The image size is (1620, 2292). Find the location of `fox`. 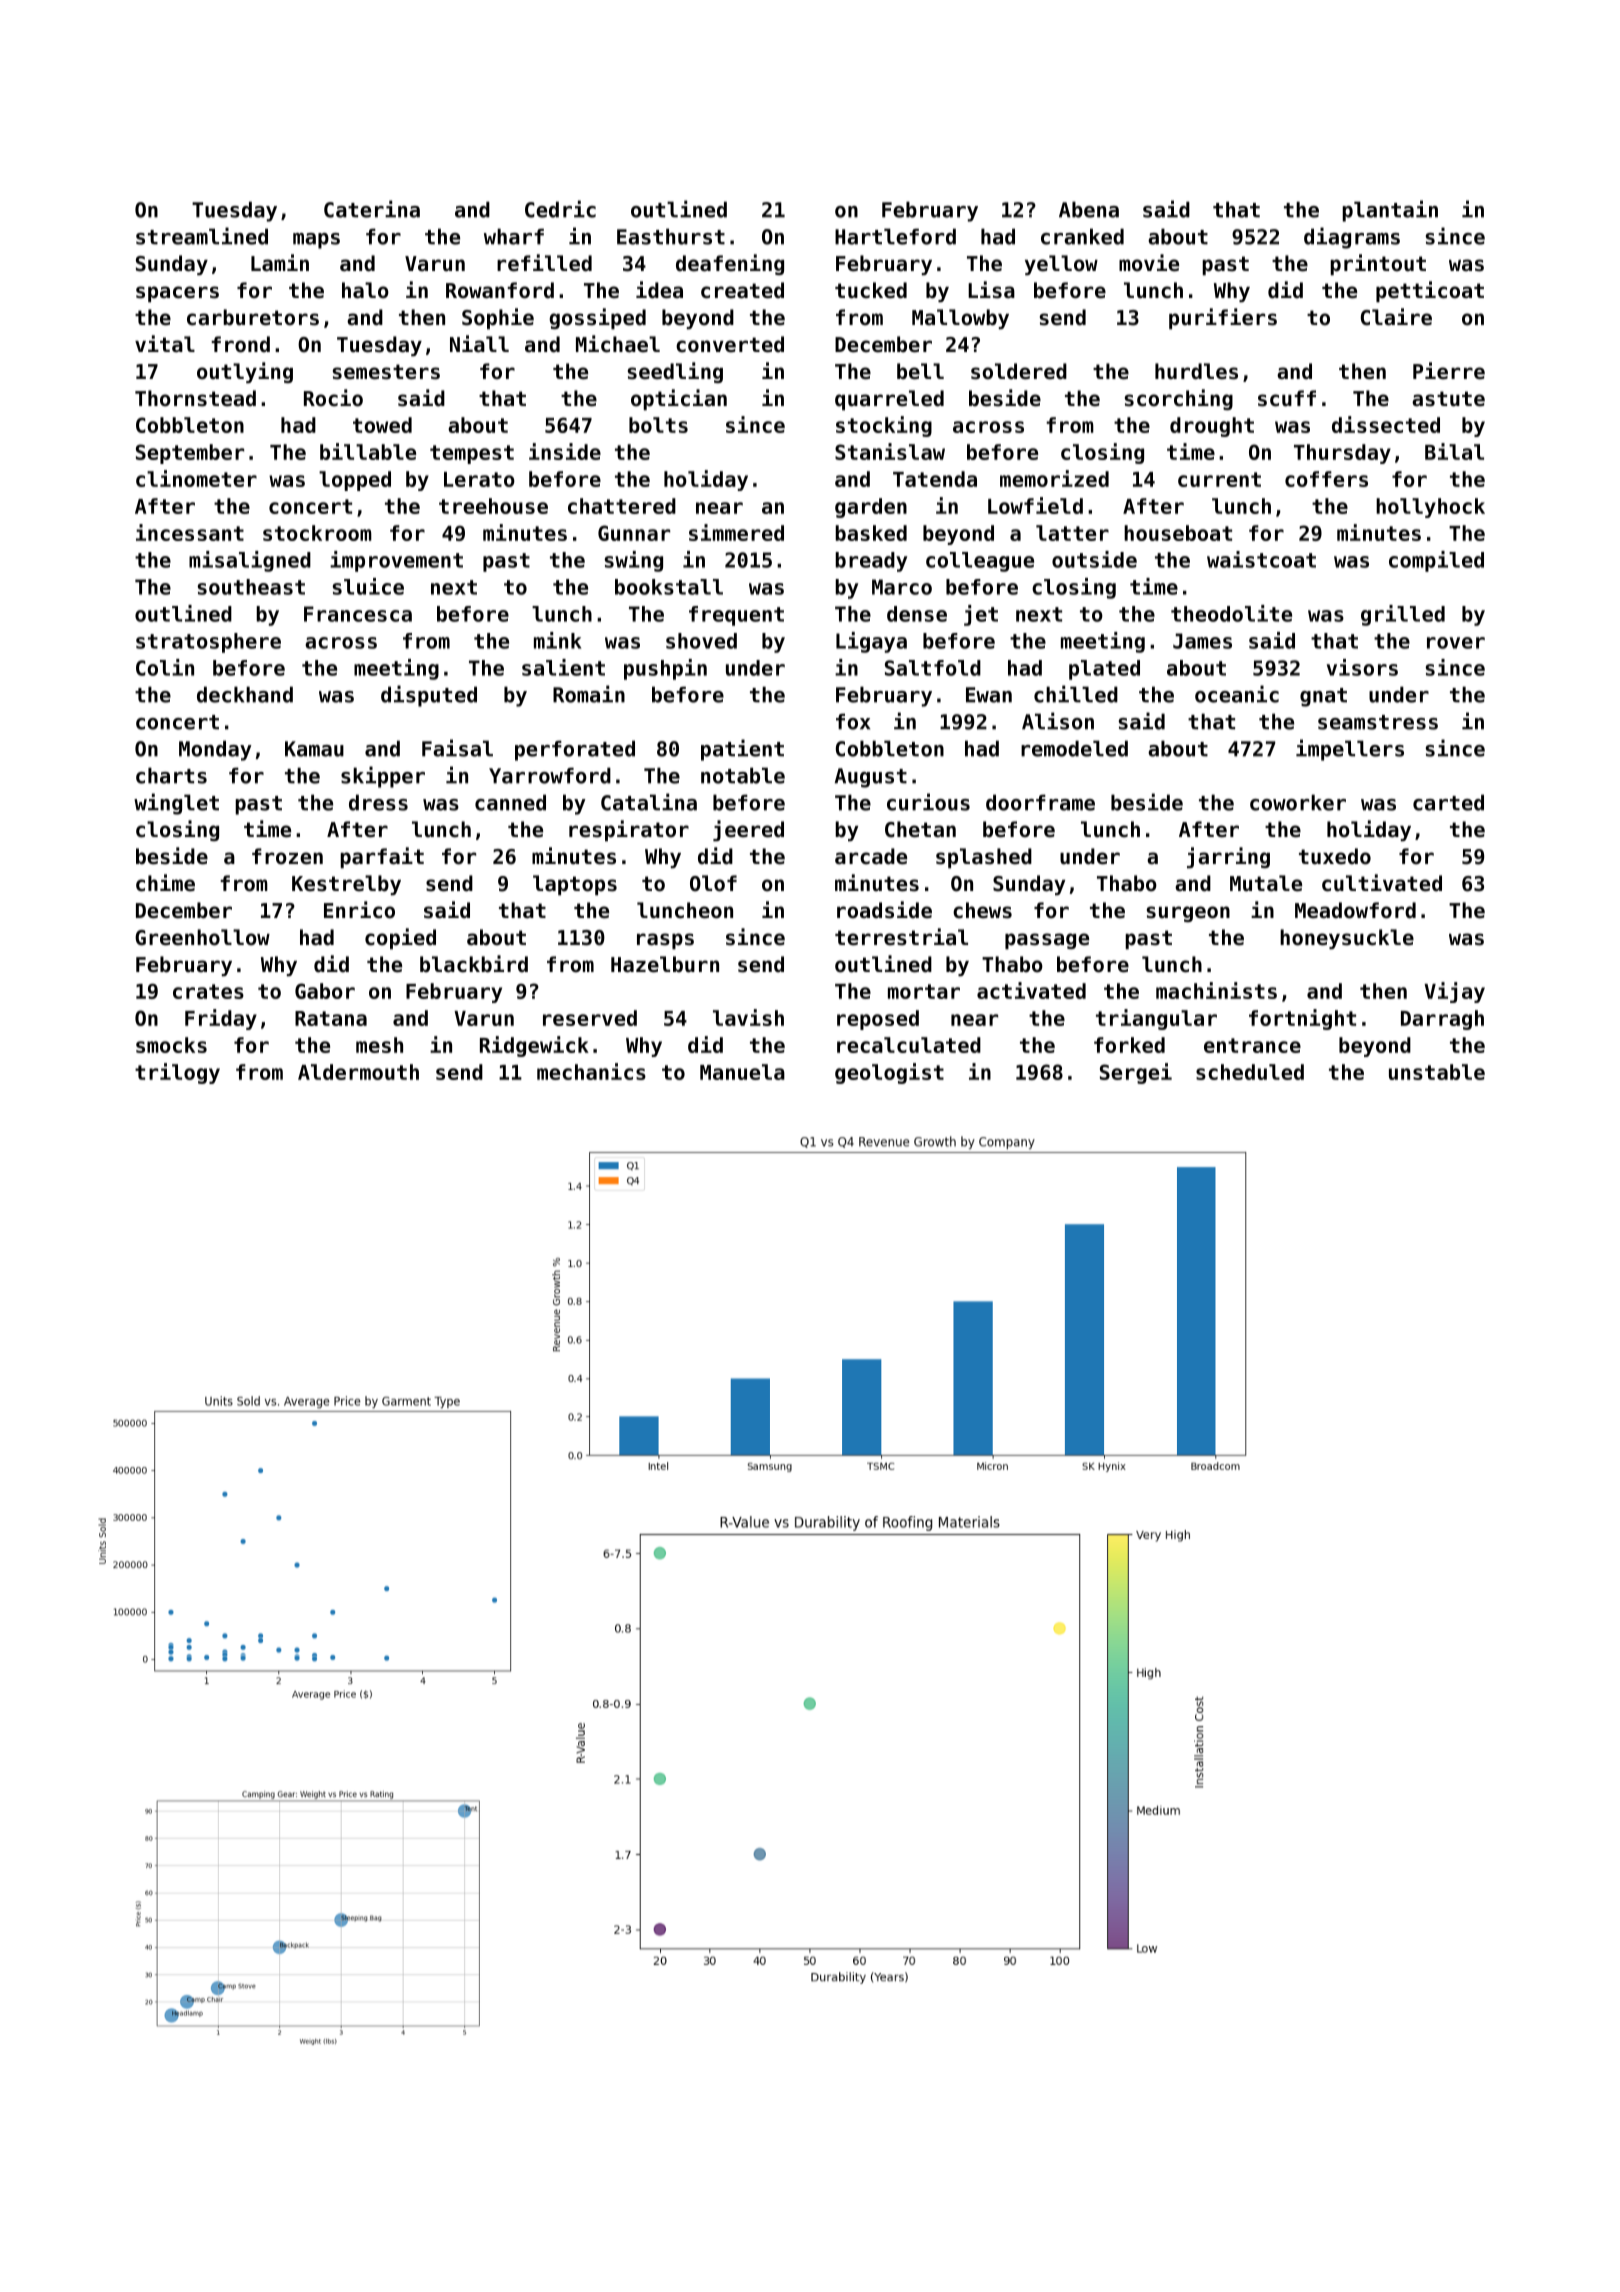

fox is located at coordinates (853, 721).
